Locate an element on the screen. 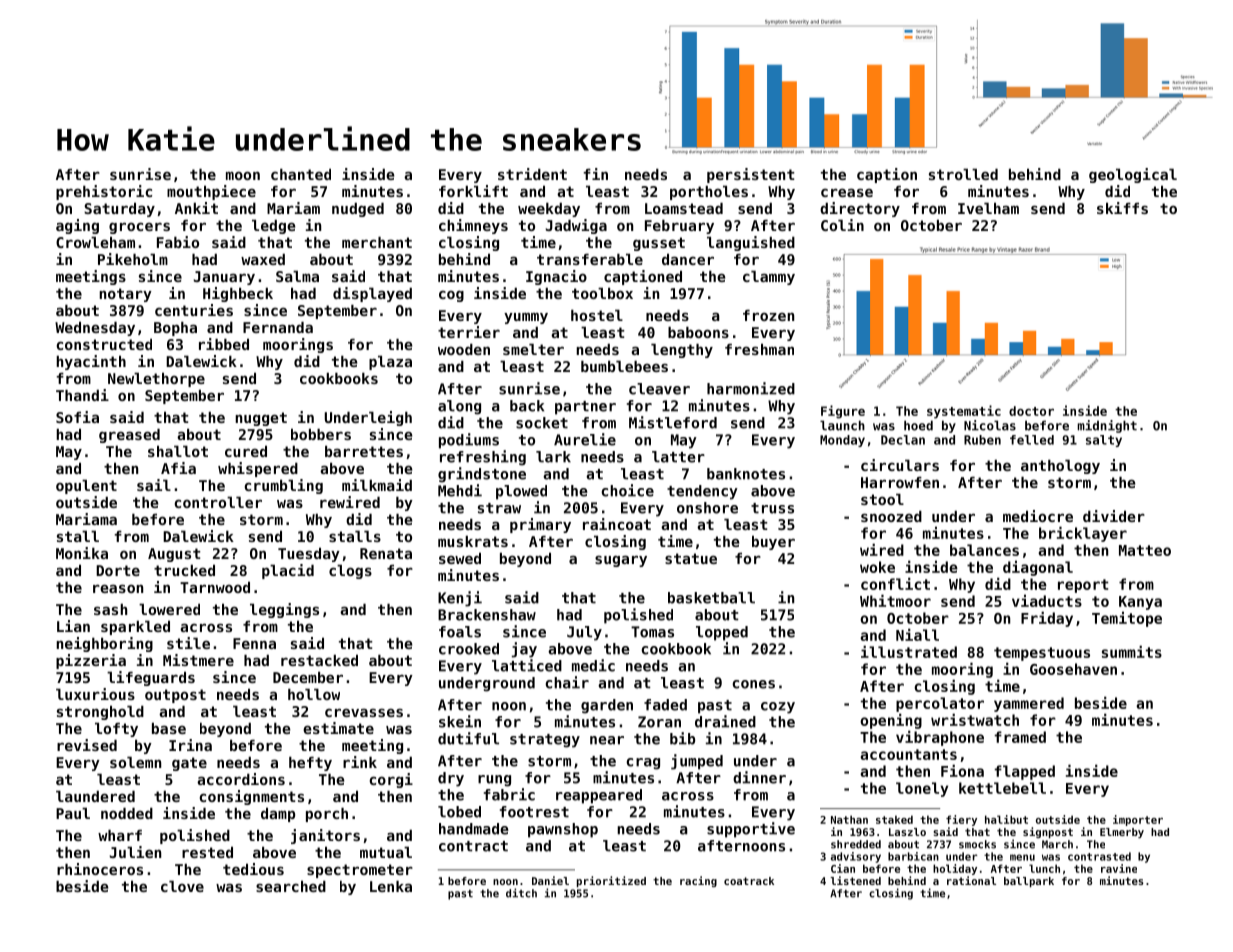  pawnshop is located at coordinates (563, 830).
